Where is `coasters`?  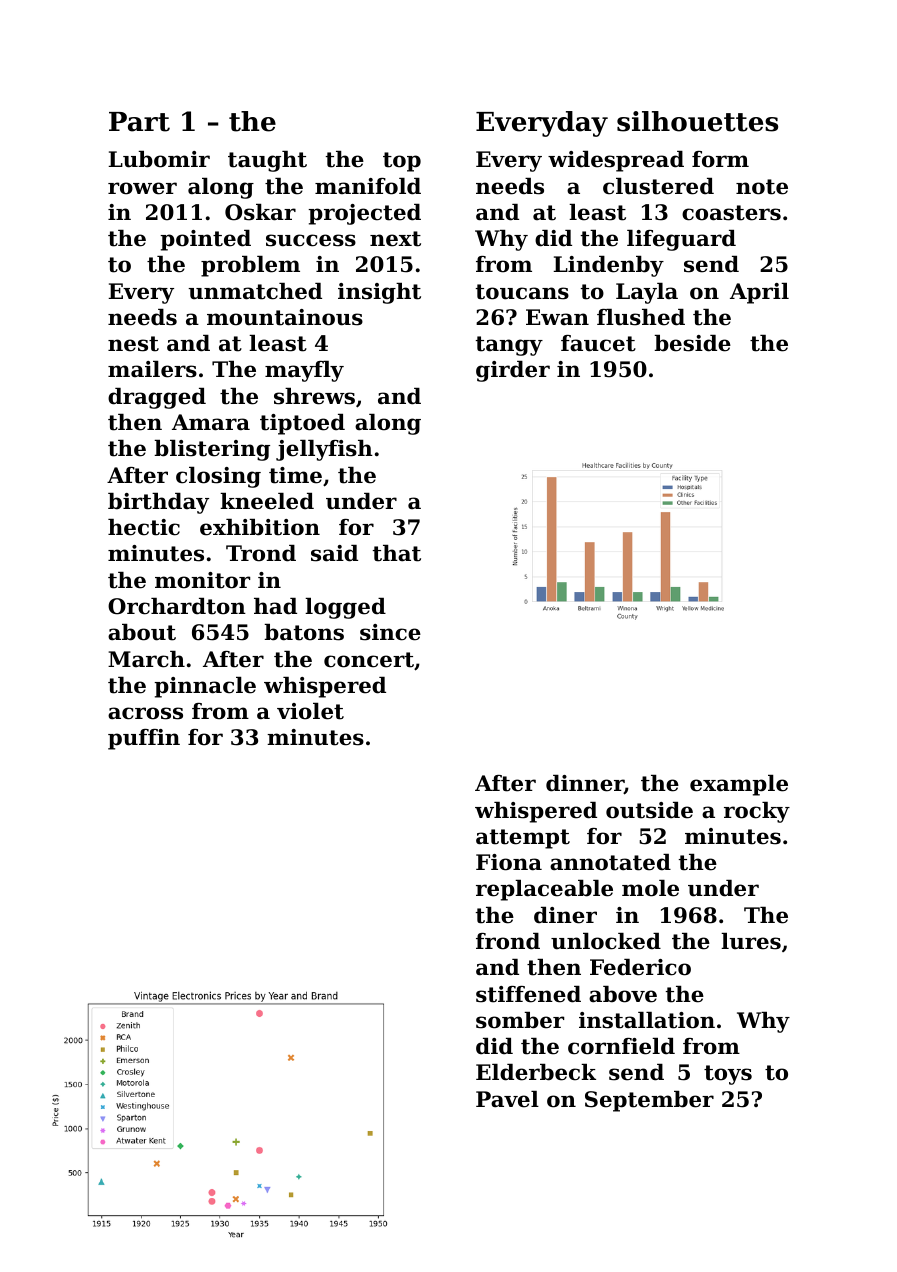
coasters is located at coordinates (731, 213).
